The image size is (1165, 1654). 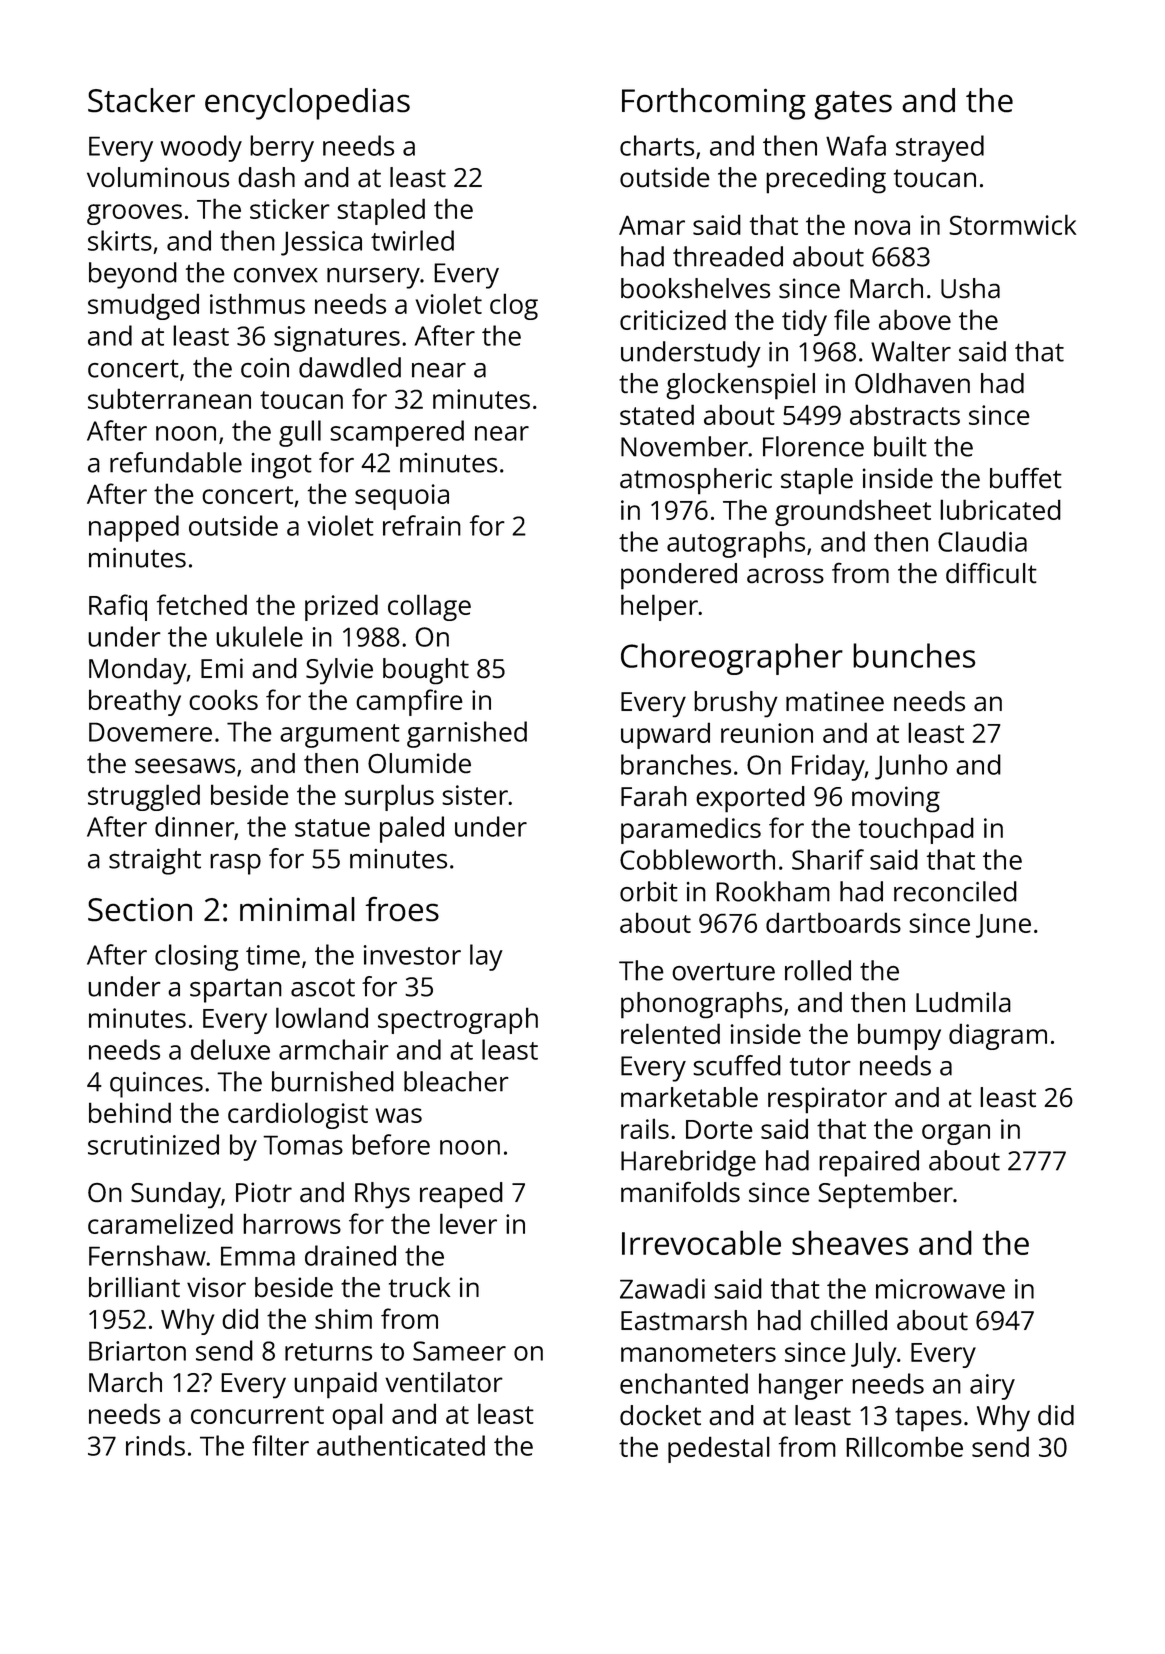 I want to click on Stacker, so click(x=141, y=100).
